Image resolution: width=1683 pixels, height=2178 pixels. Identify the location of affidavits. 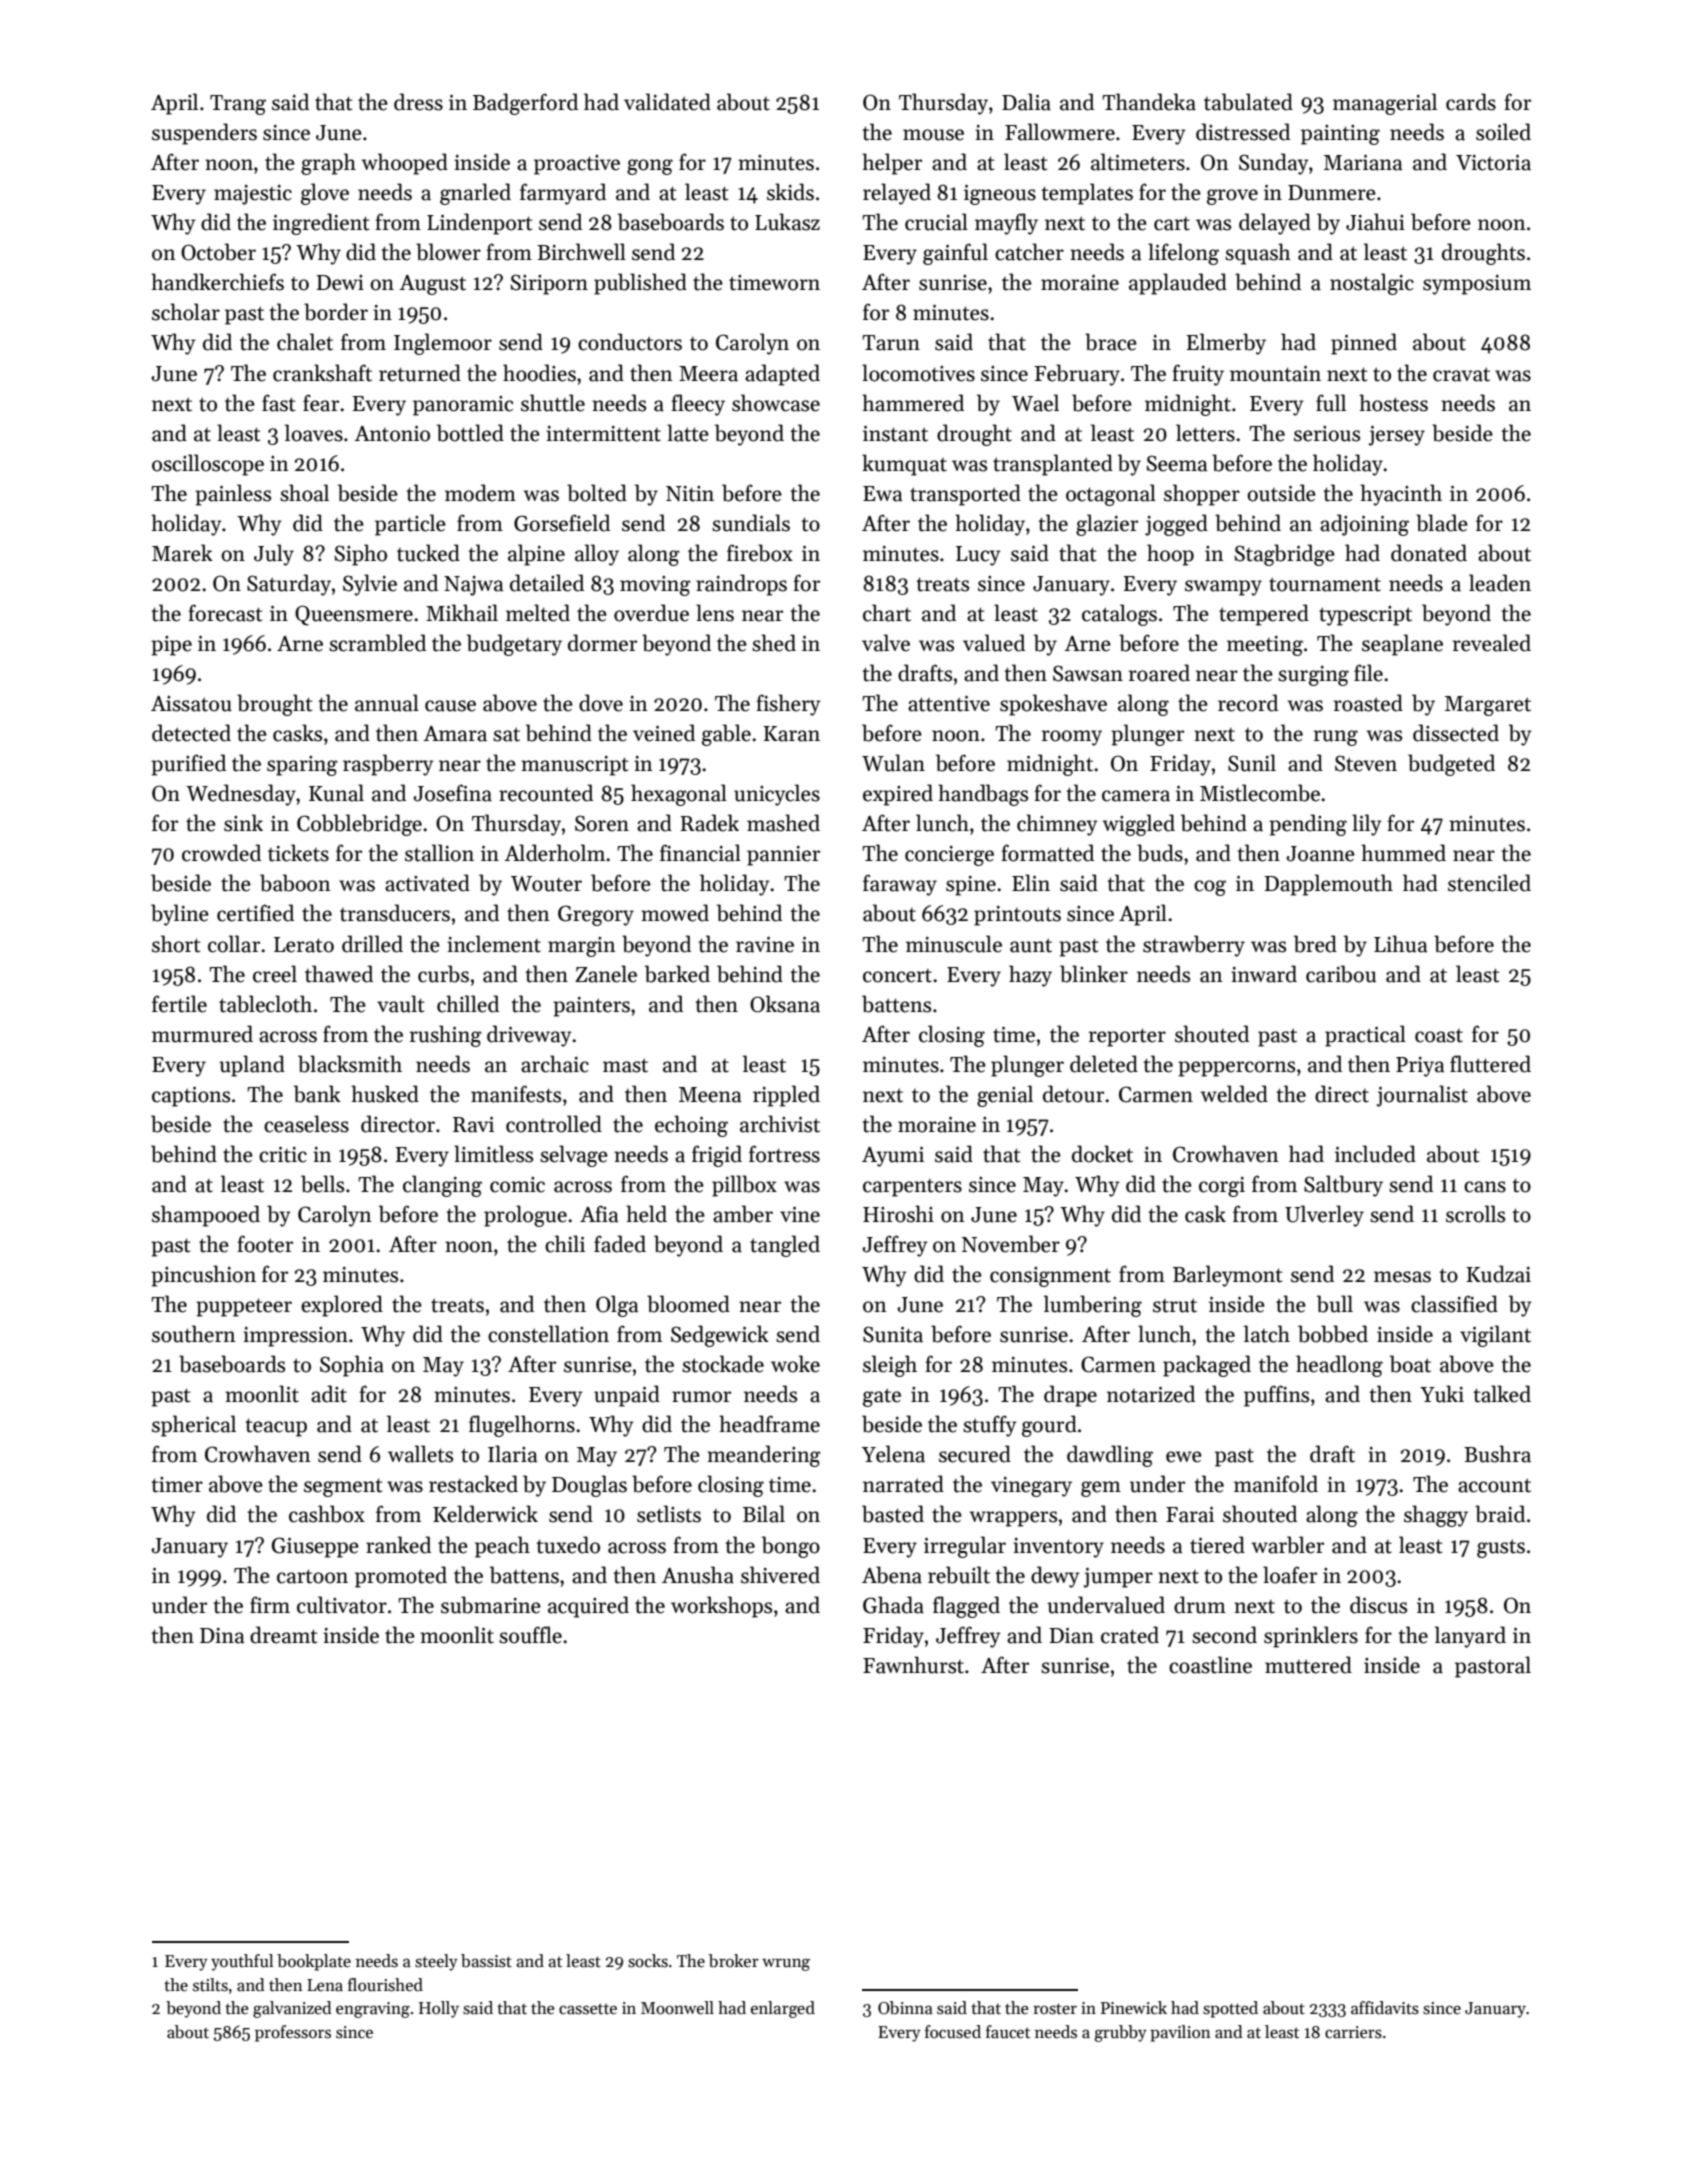
(1385, 2008).
